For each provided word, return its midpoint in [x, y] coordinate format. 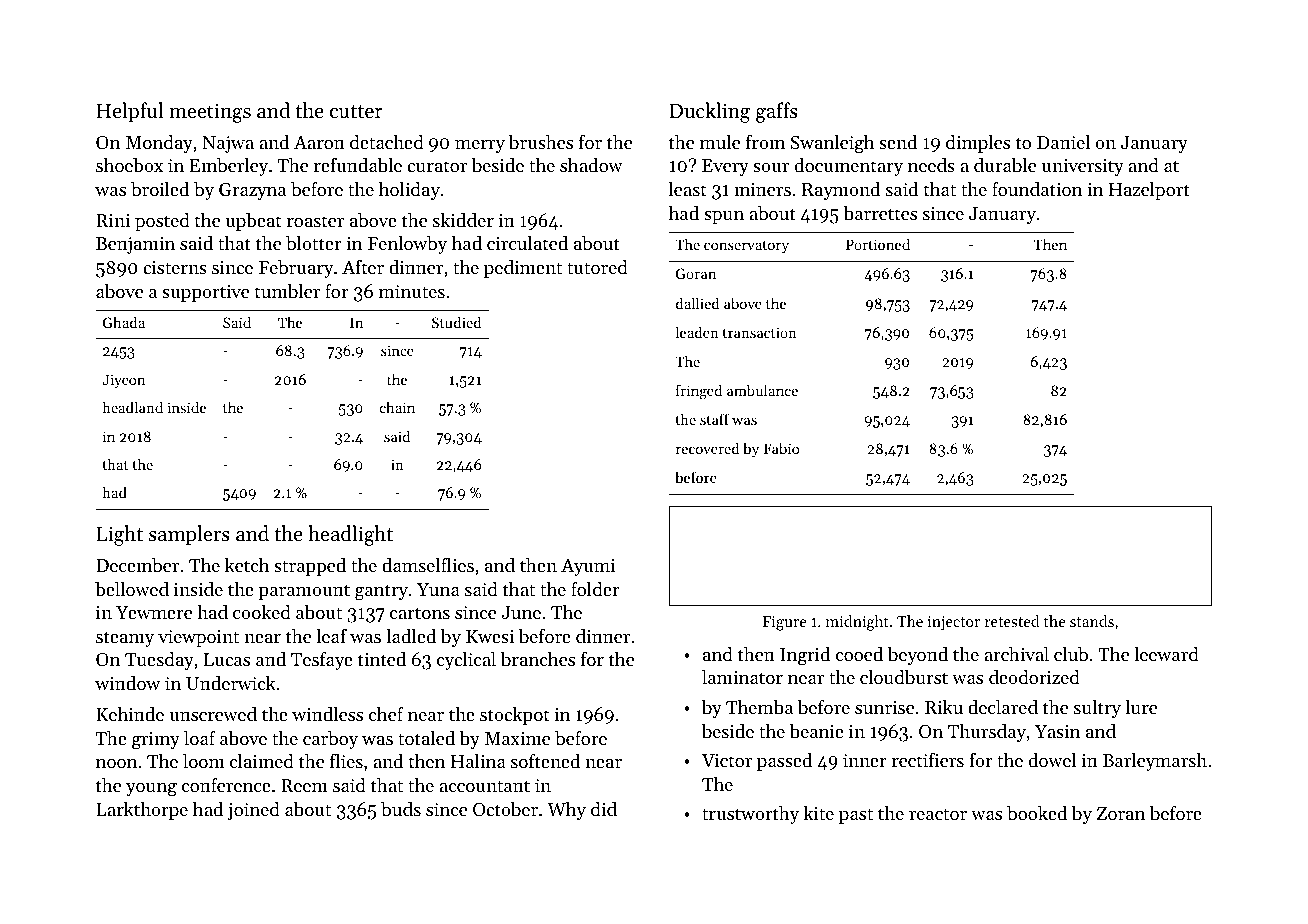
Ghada [124, 322]
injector [953, 623]
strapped [310, 567]
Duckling [709, 112]
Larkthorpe [142, 811]
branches [538, 659]
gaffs [777, 112]
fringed [699, 392]
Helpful [130, 112]
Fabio [781, 448]
